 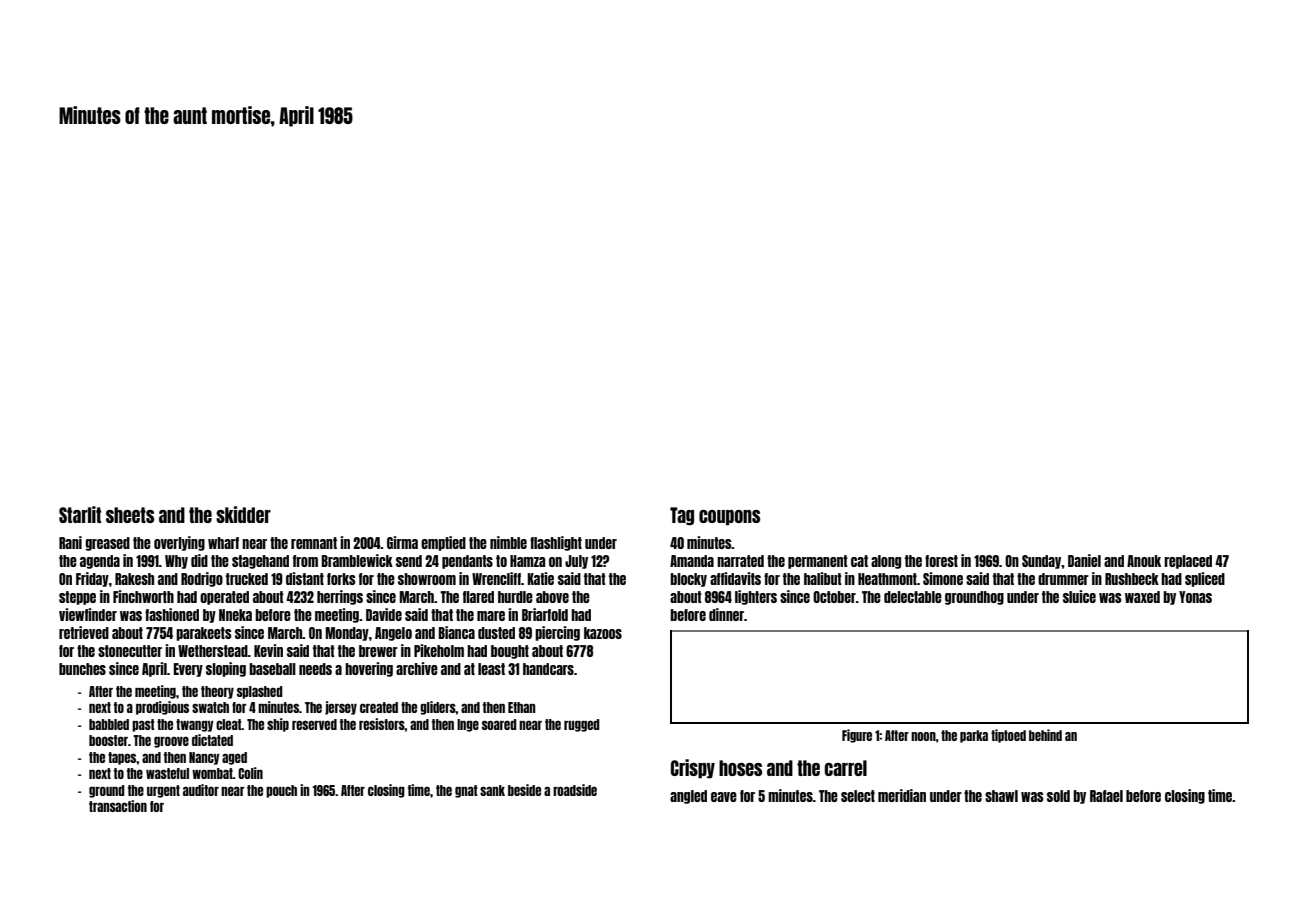 I want to click on retrieved, so click(x=84, y=632).
